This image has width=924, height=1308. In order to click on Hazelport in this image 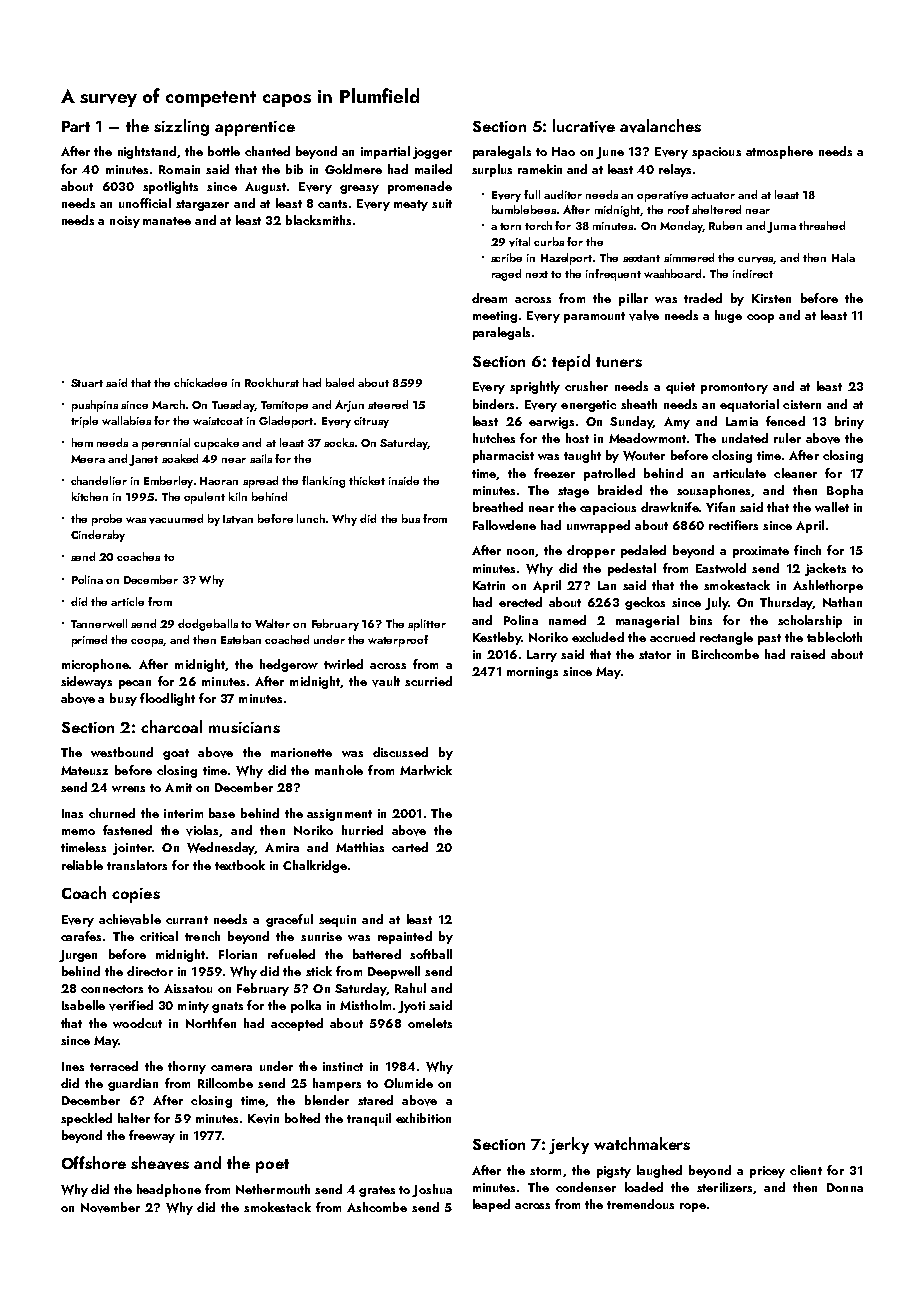, I will do `click(566, 259)`.
